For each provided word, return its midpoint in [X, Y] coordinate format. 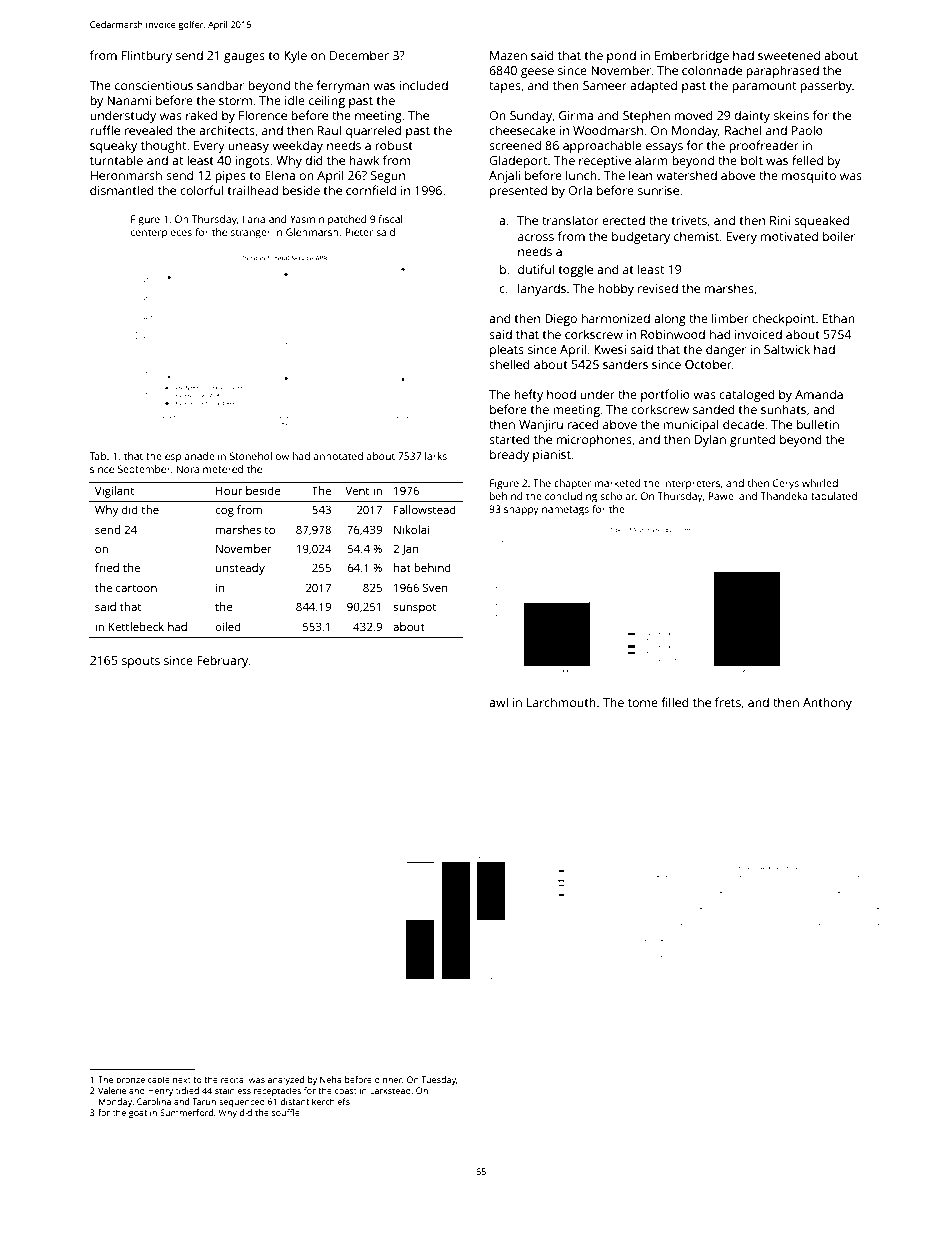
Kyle [295, 56]
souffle [286, 1112]
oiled [228, 626]
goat [138, 1114]
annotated [338, 456]
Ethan [839, 318]
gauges [244, 58]
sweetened [789, 55]
